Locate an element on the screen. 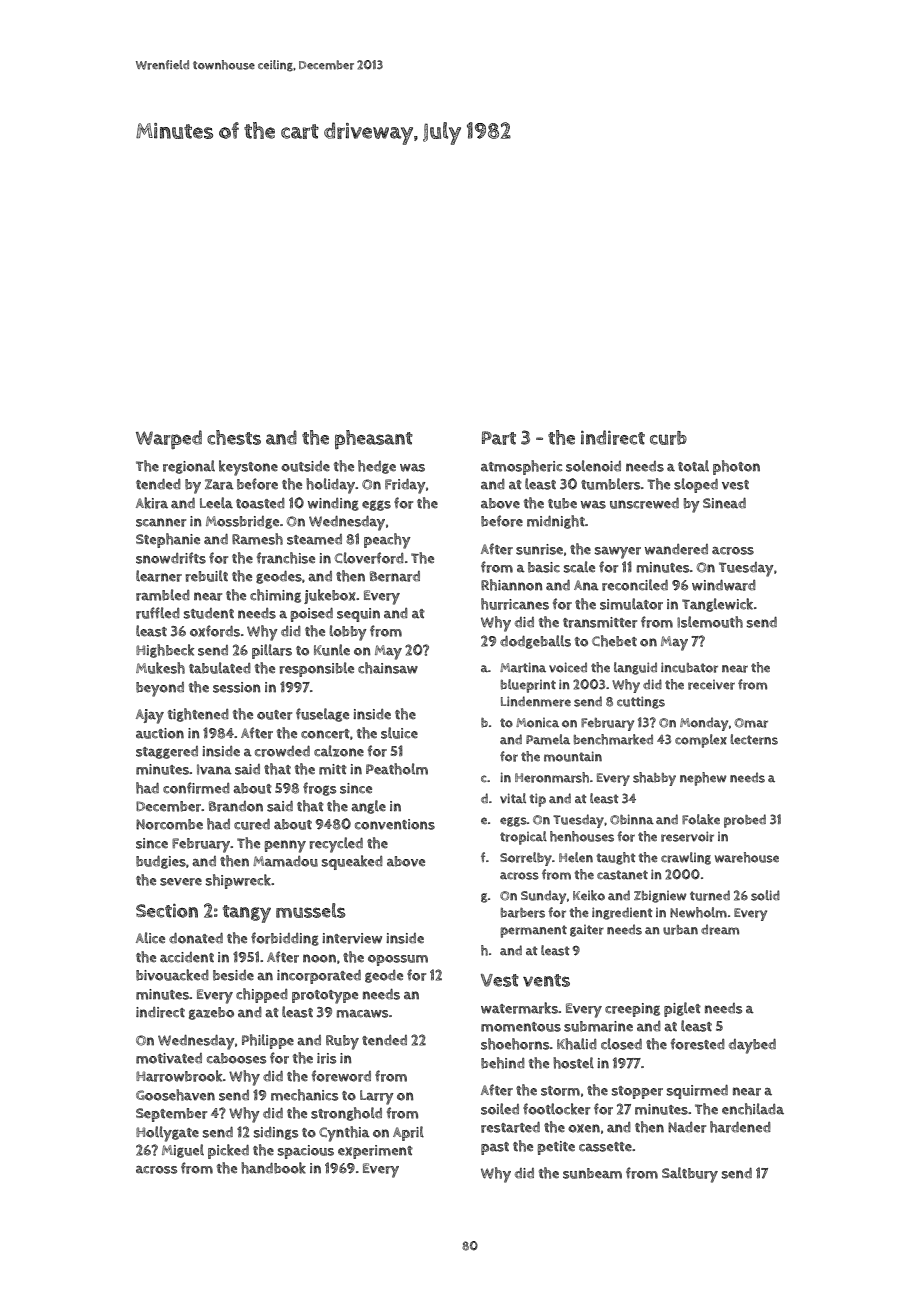 The height and width of the screenshot is (1314, 924). Goosehaven is located at coordinates (175, 1095).
